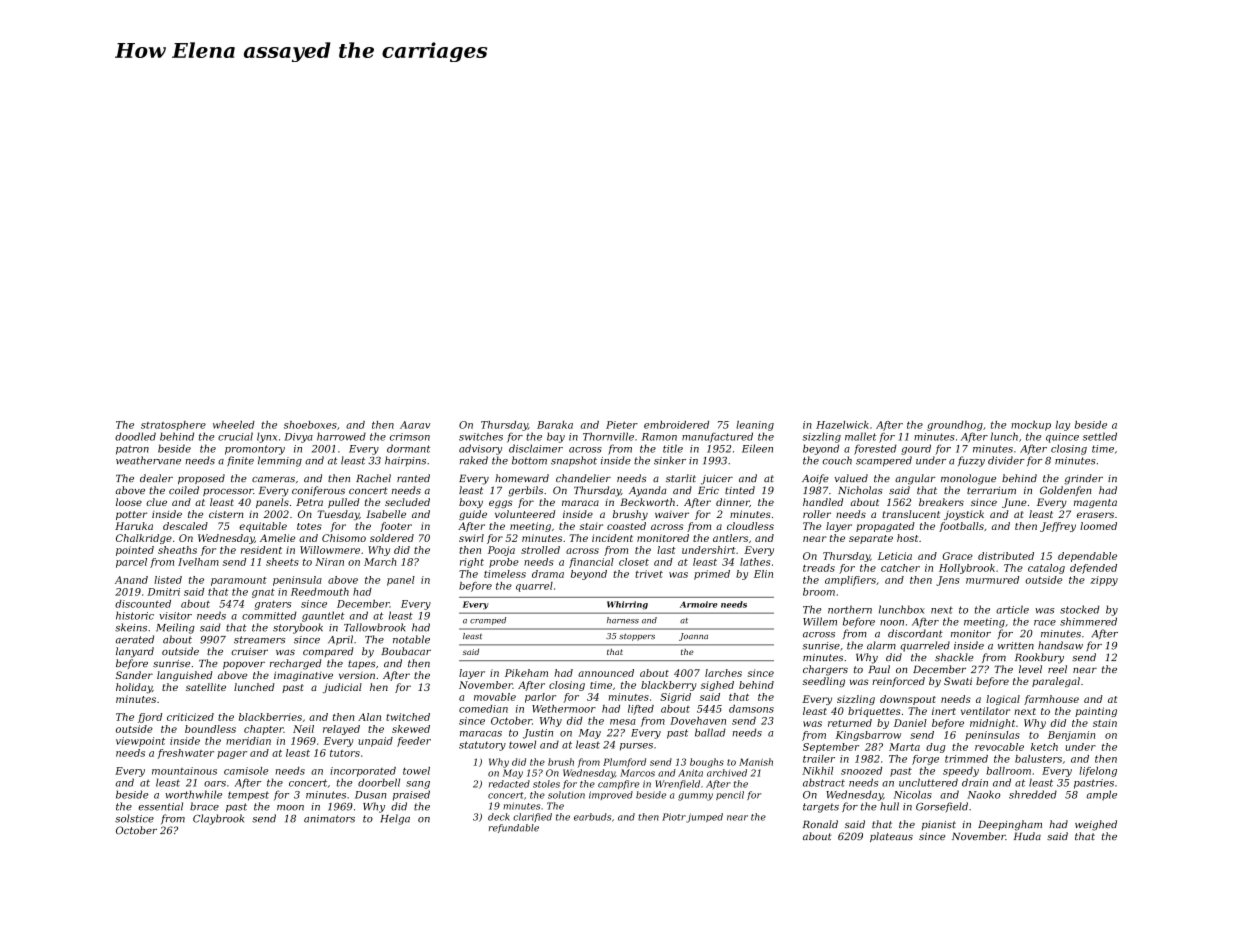 This screenshot has width=1233, height=952. Describe the element at coordinates (514, 828) in the screenshot. I see `refundable` at that location.
